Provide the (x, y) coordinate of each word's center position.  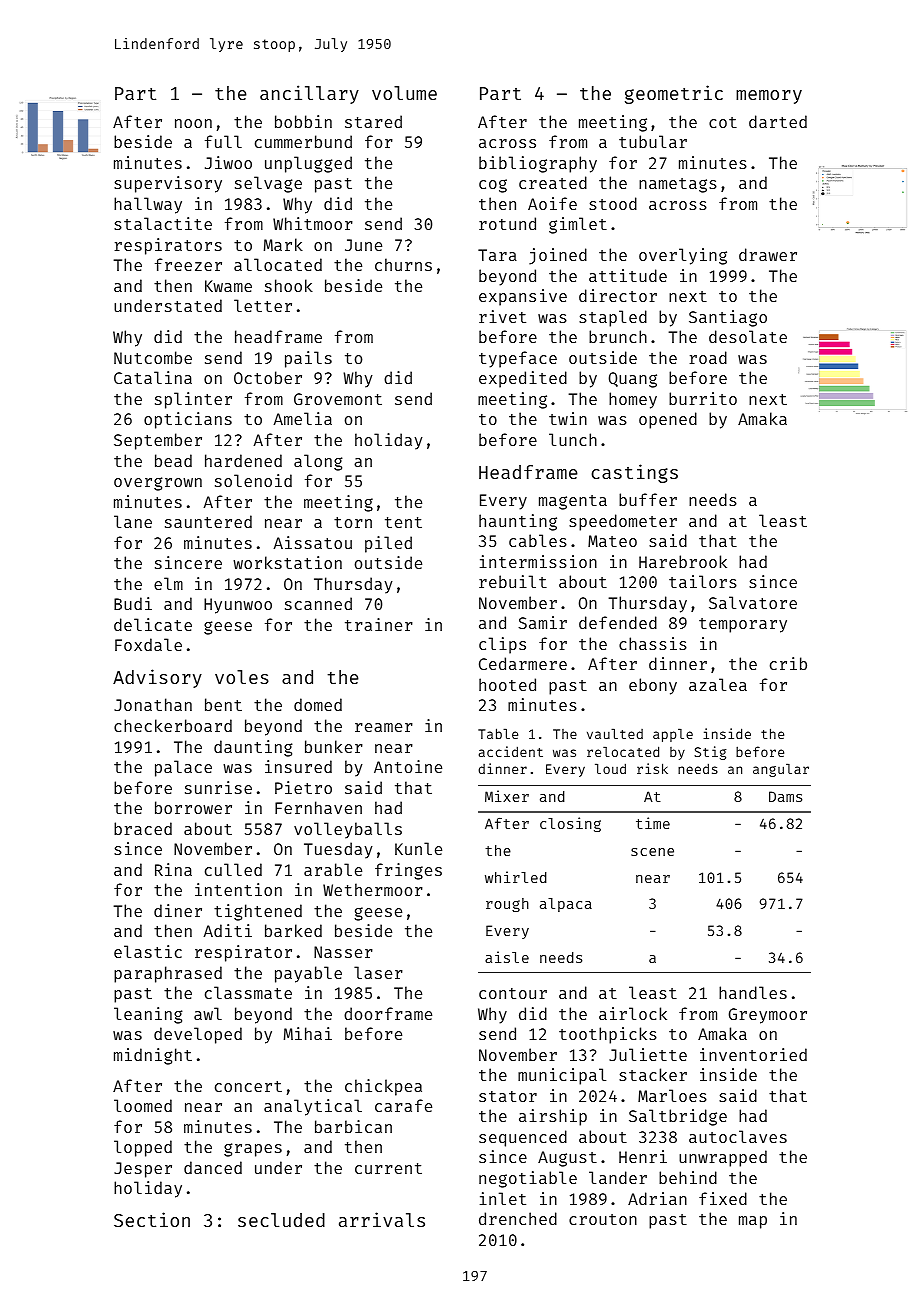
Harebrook (683, 561)
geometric (674, 94)
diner (178, 910)
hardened (243, 460)
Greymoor (768, 1016)
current (388, 1168)
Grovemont (338, 399)
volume (404, 93)
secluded (281, 1220)
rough (507, 905)
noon (193, 123)
